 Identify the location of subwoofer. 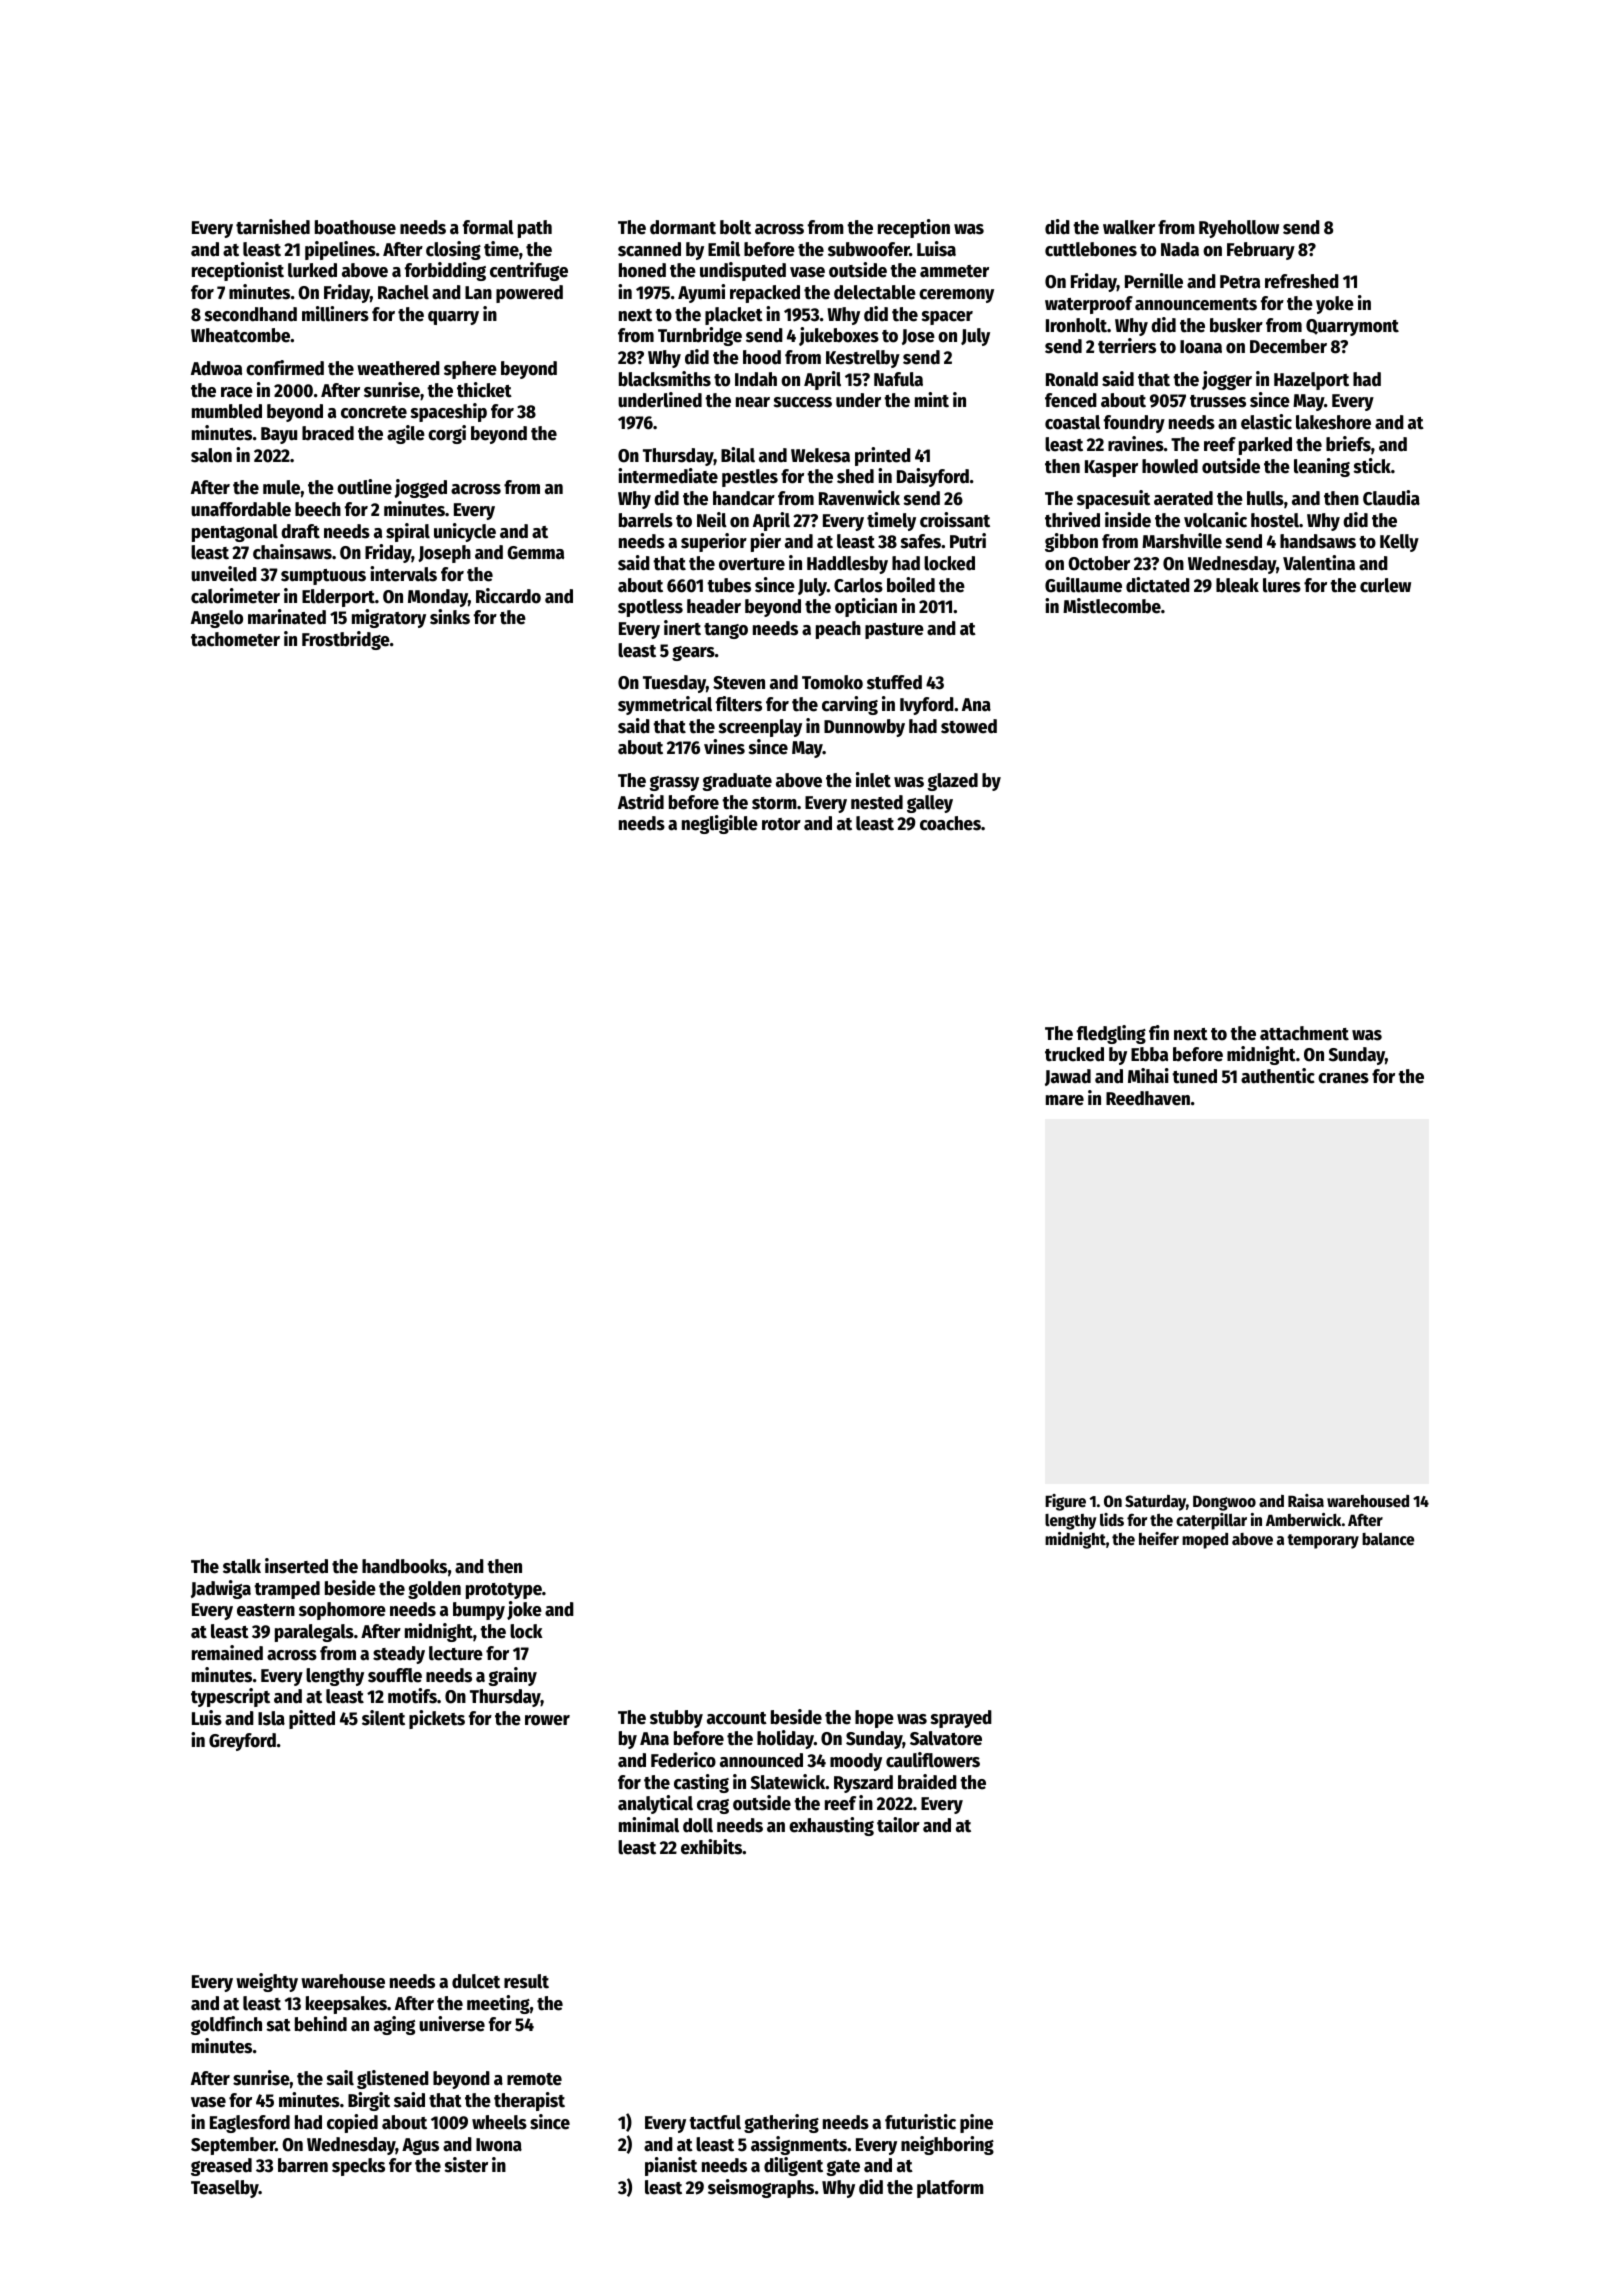
(869, 249).
